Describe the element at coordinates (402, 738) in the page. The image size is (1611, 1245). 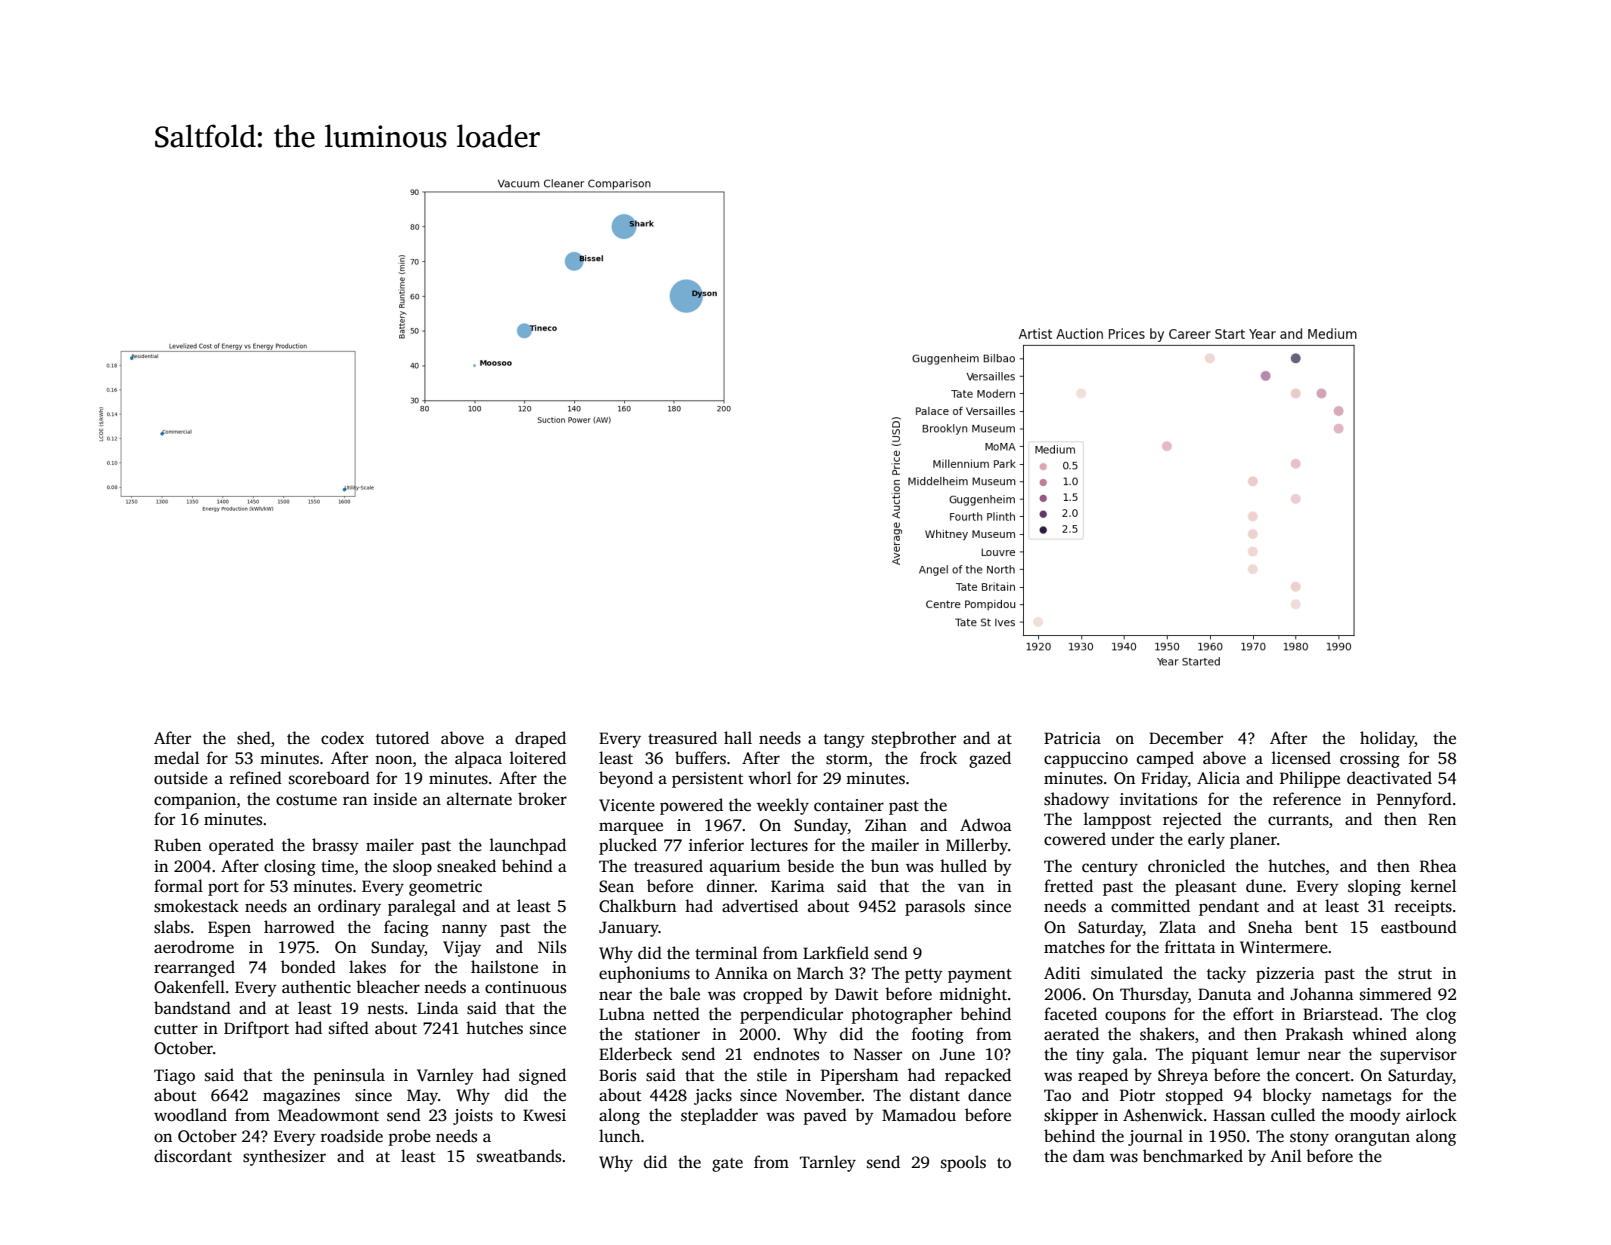
I see `tutored` at that location.
